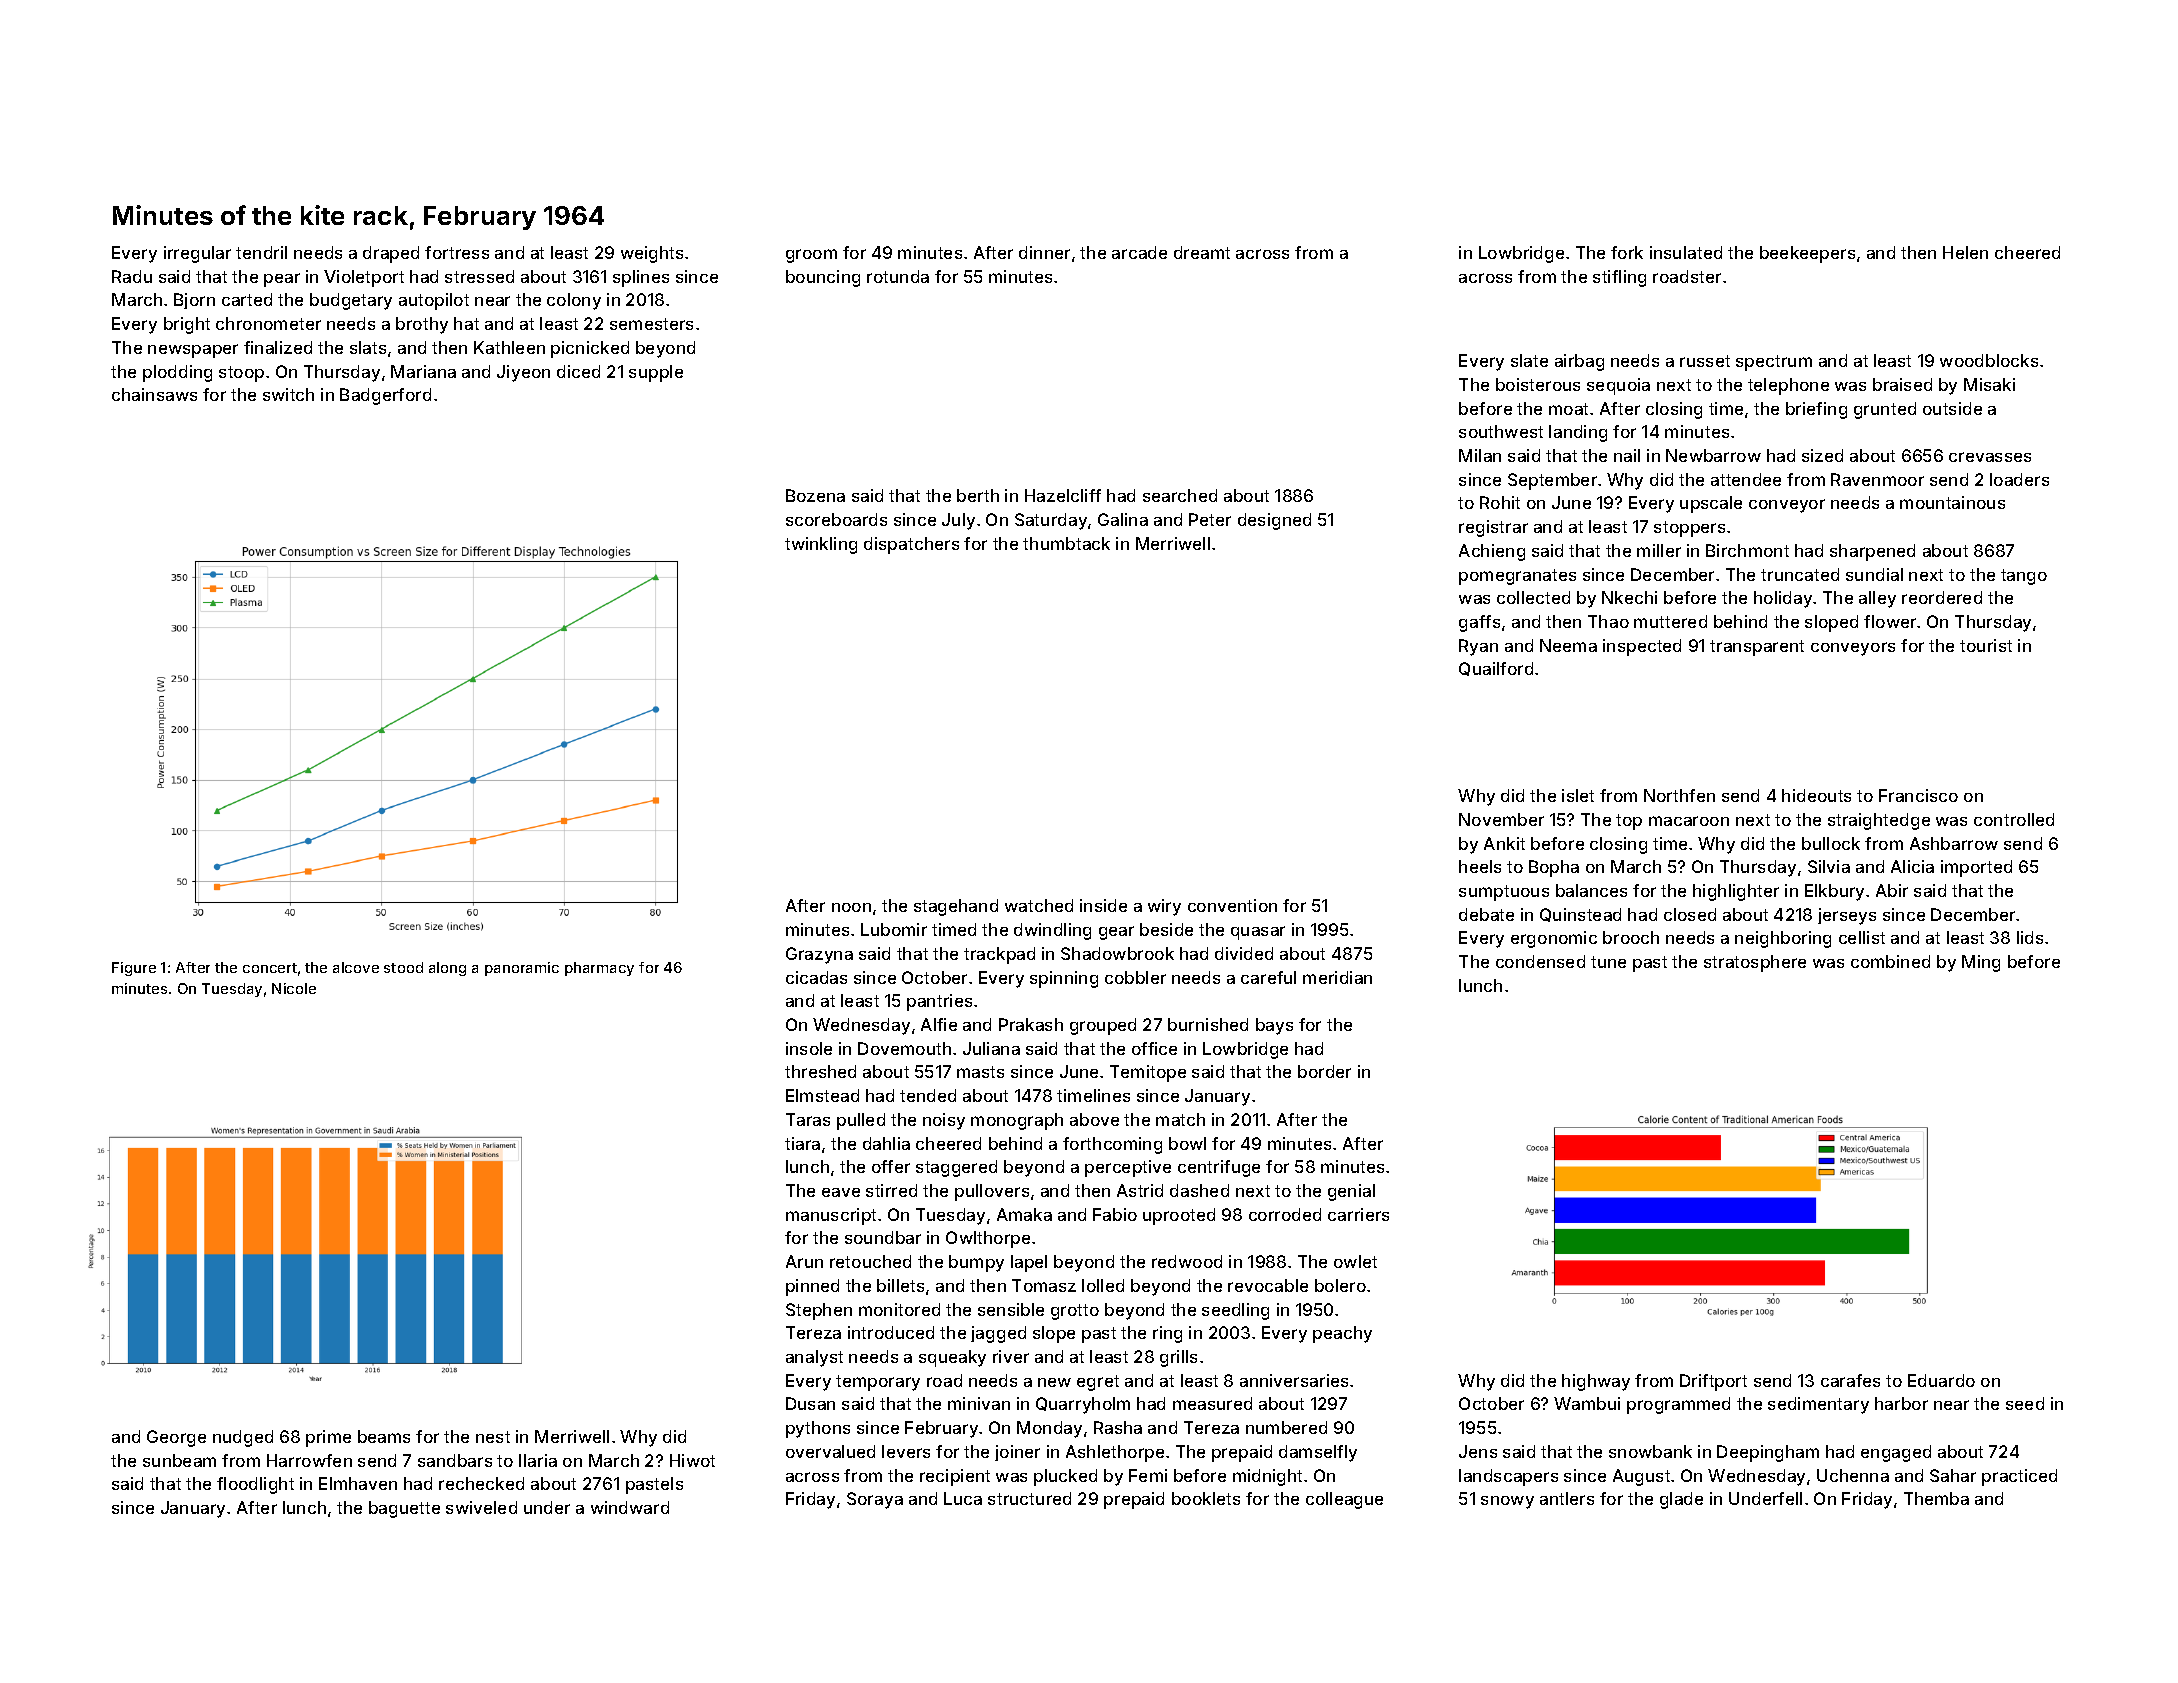 This screenshot has width=2178, height=1683. What do you see at coordinates (270, 968) in the screenshot?
I see `concert` at bounding box center [270, 968].
